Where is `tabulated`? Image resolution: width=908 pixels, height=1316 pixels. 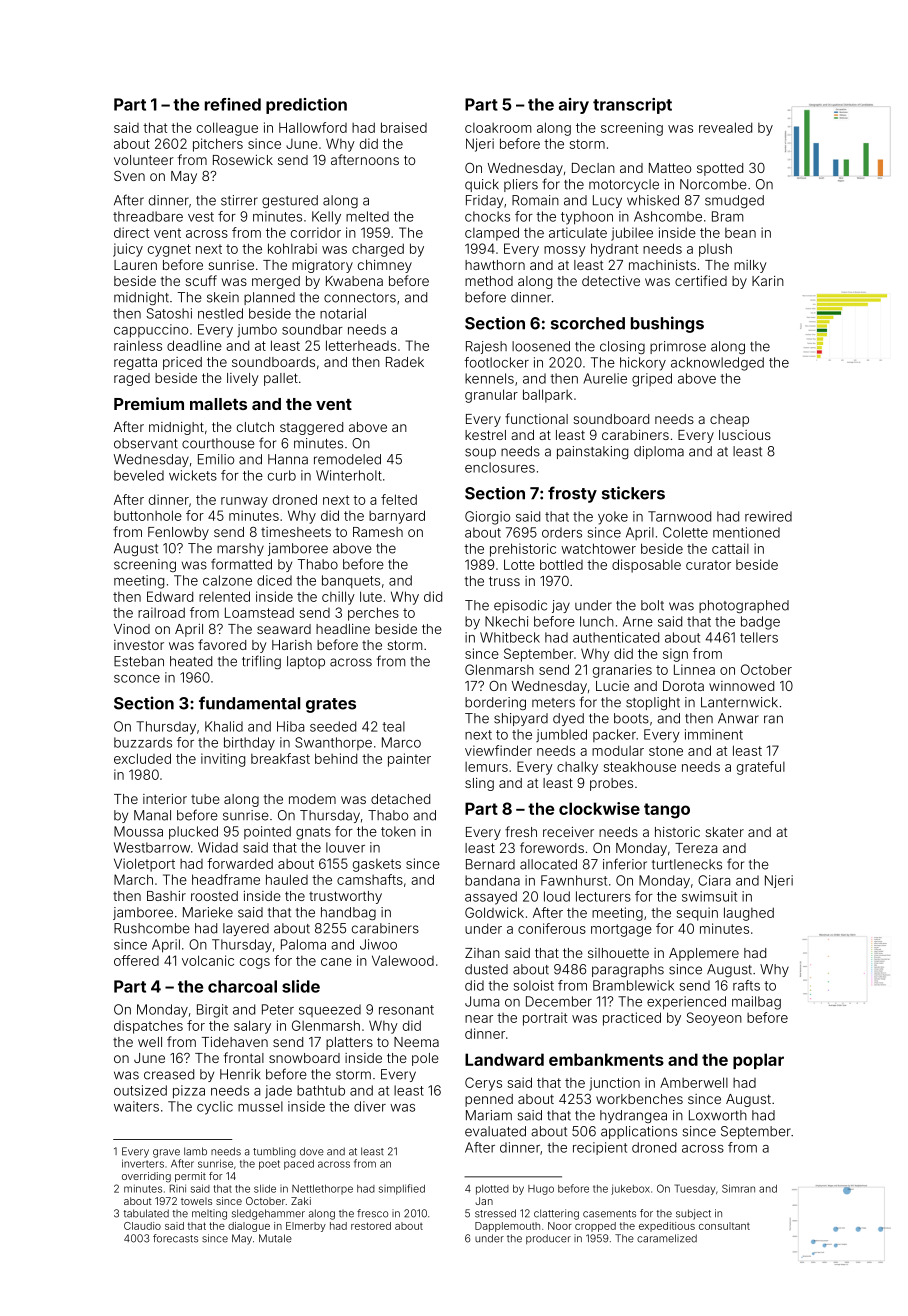
tabulated is located at coordinates (146, 1213).
